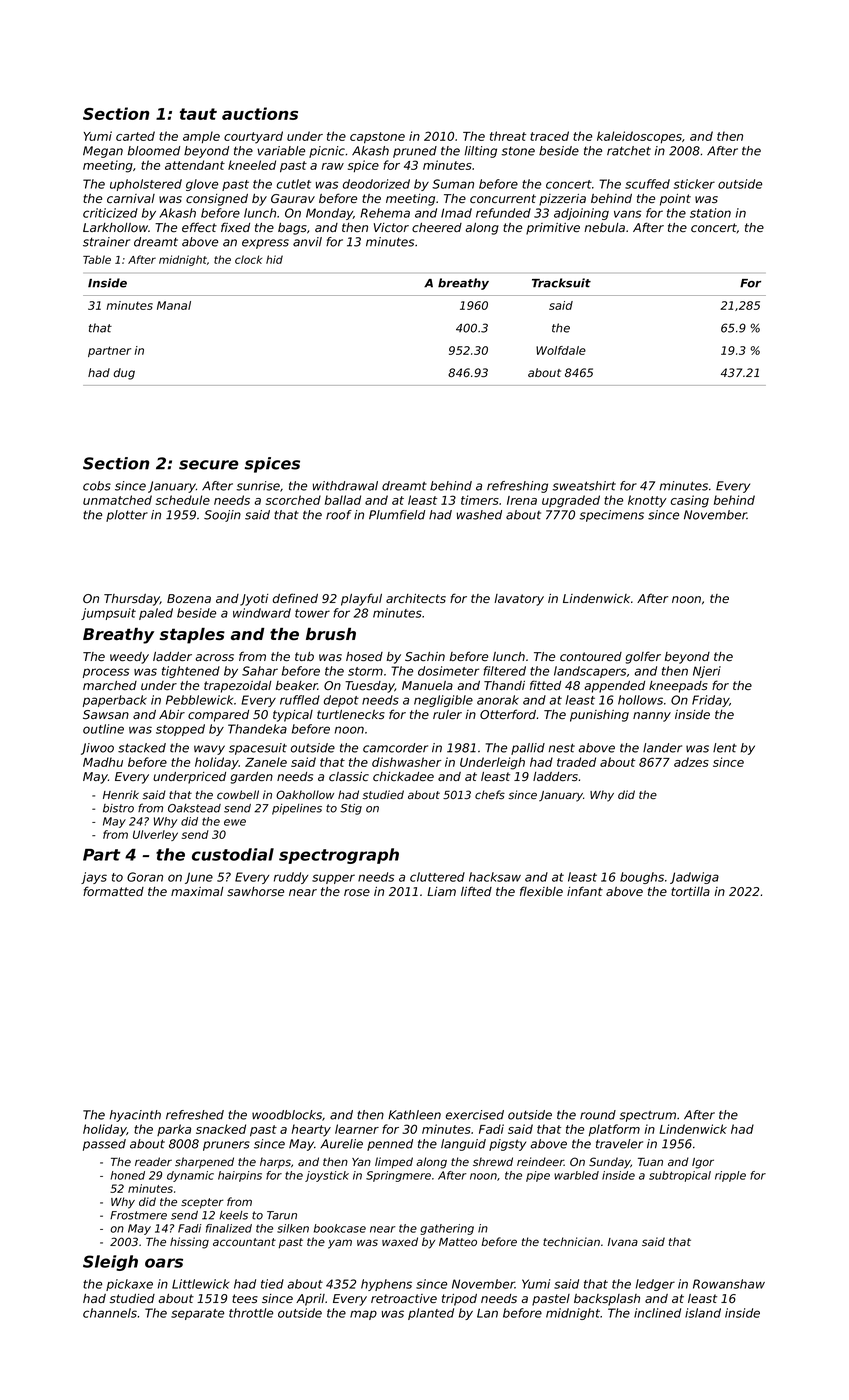 The width and height of the page is (849, 1400). Describe the element at coordinates (647, 1116) in the page. I see `spectrum` at that location.
